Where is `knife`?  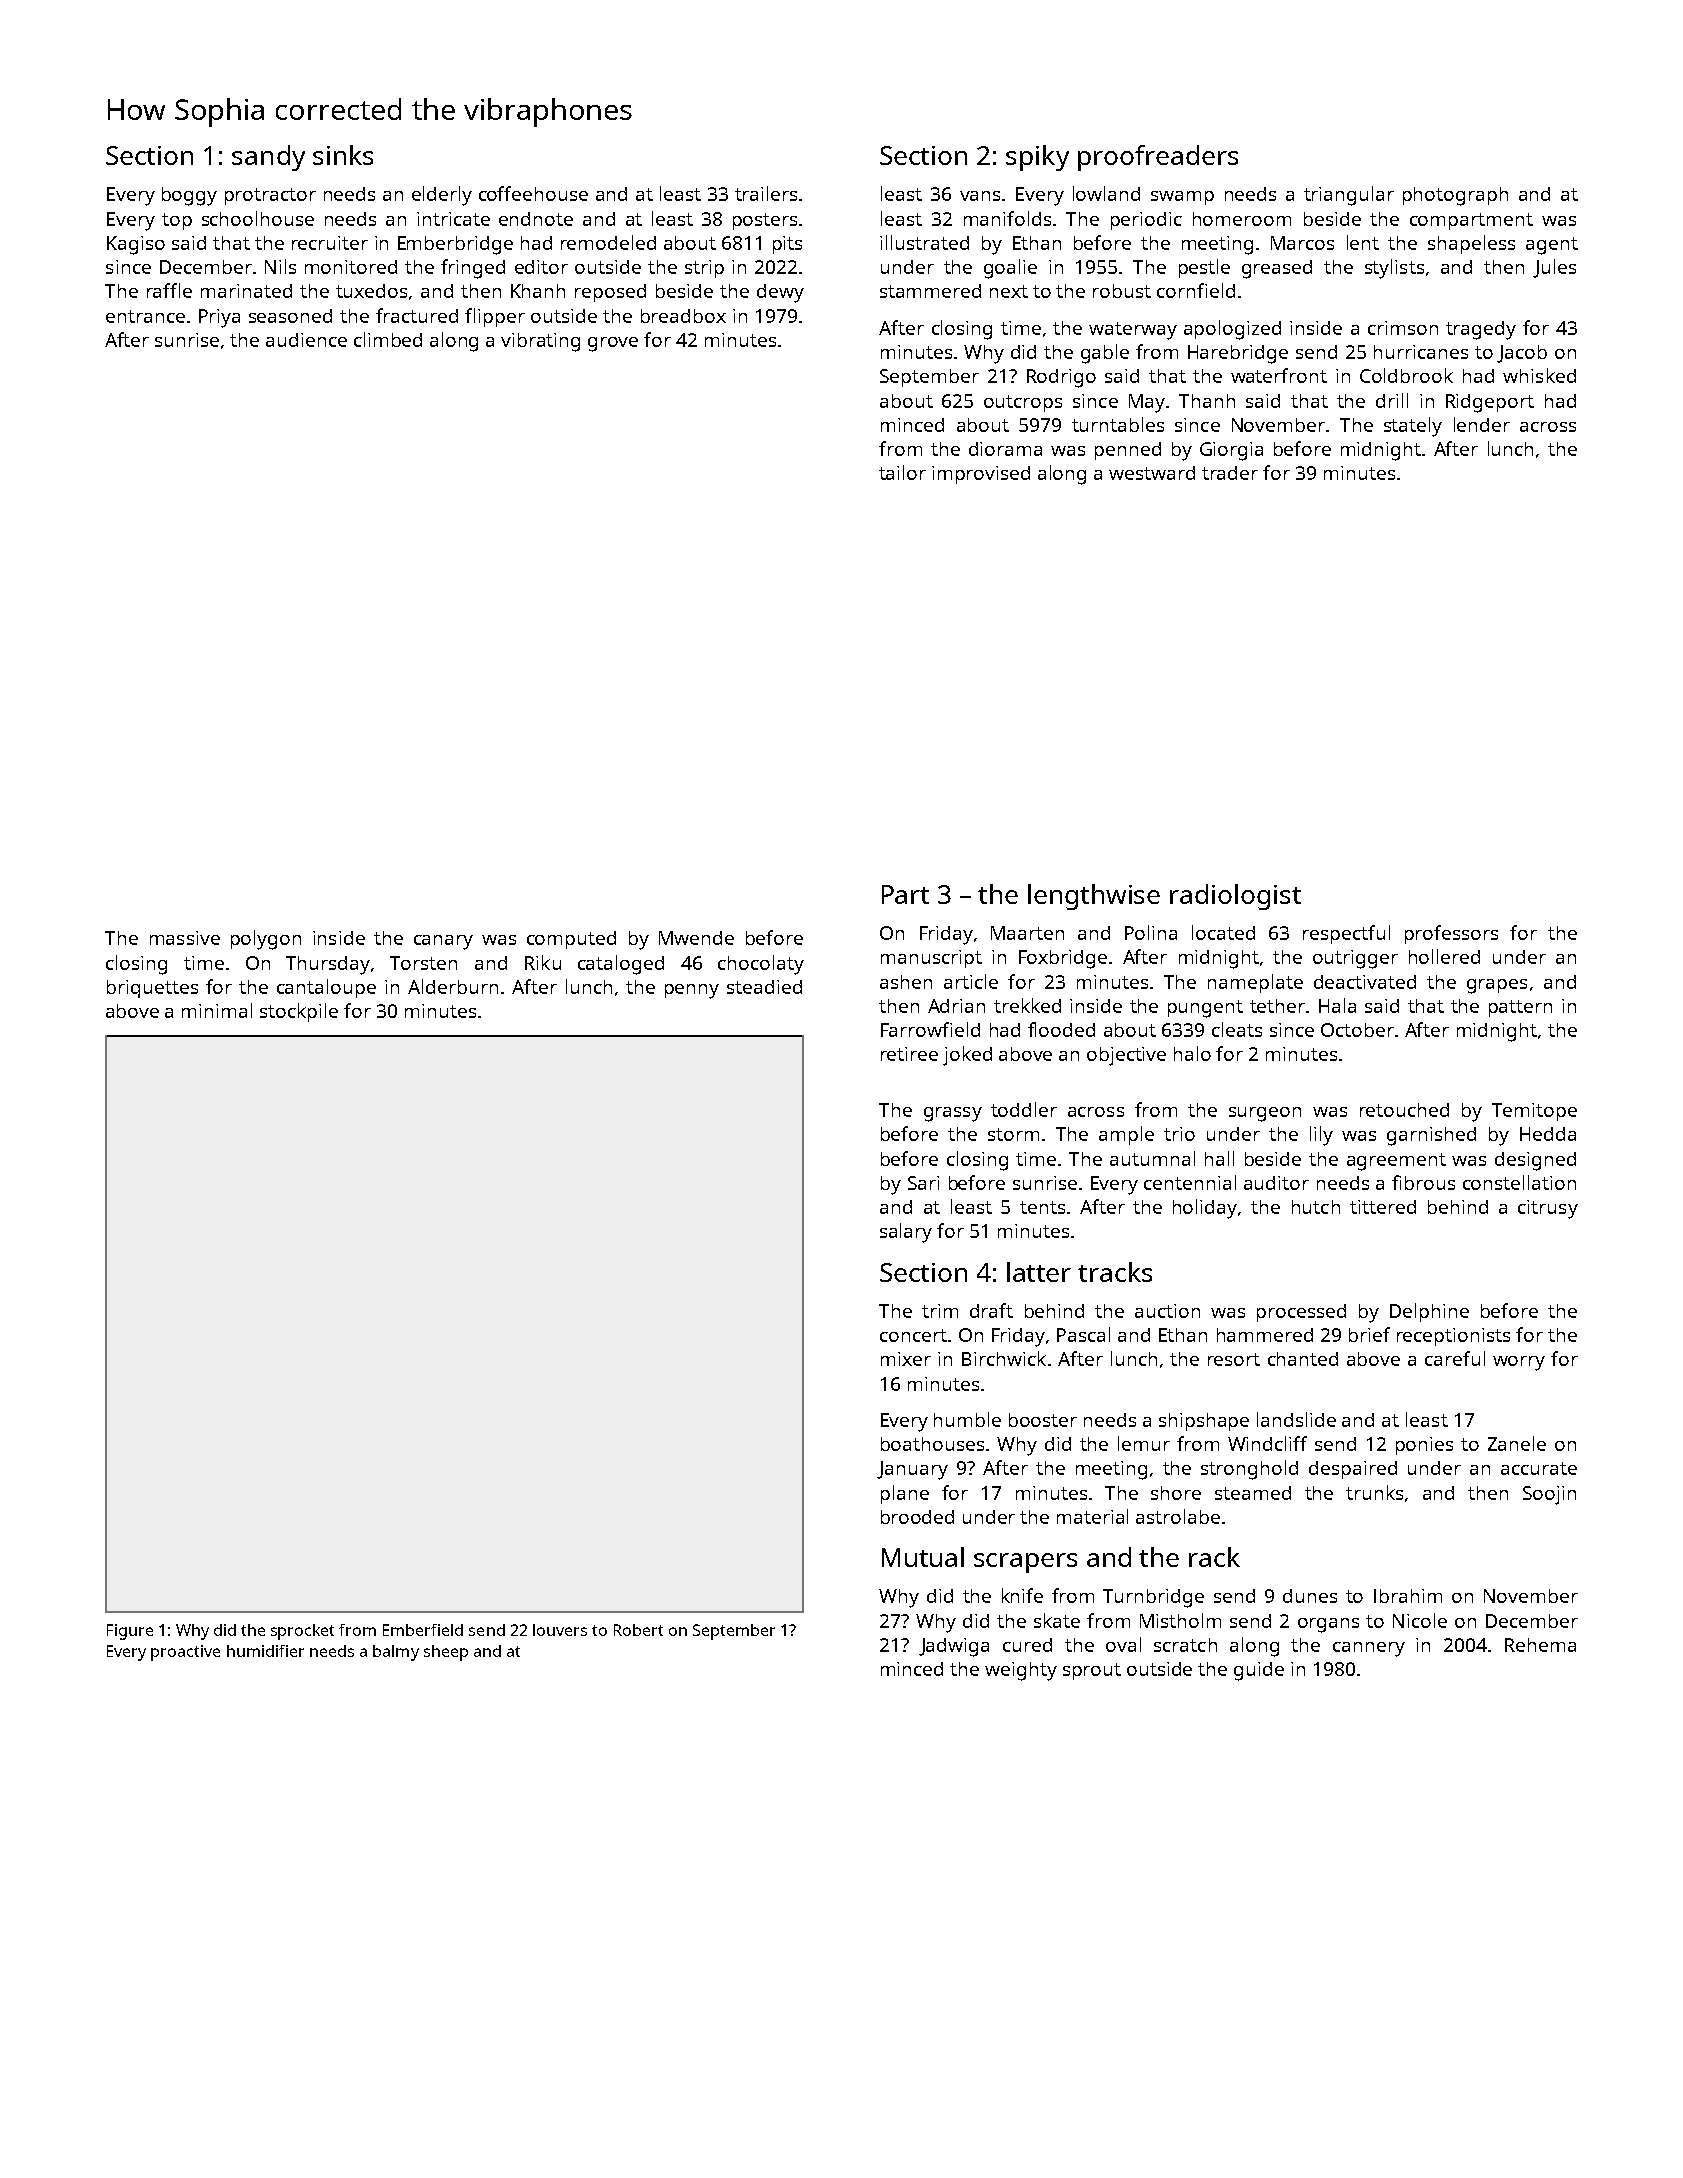 knife is located at coordinates (1022, 1595).
